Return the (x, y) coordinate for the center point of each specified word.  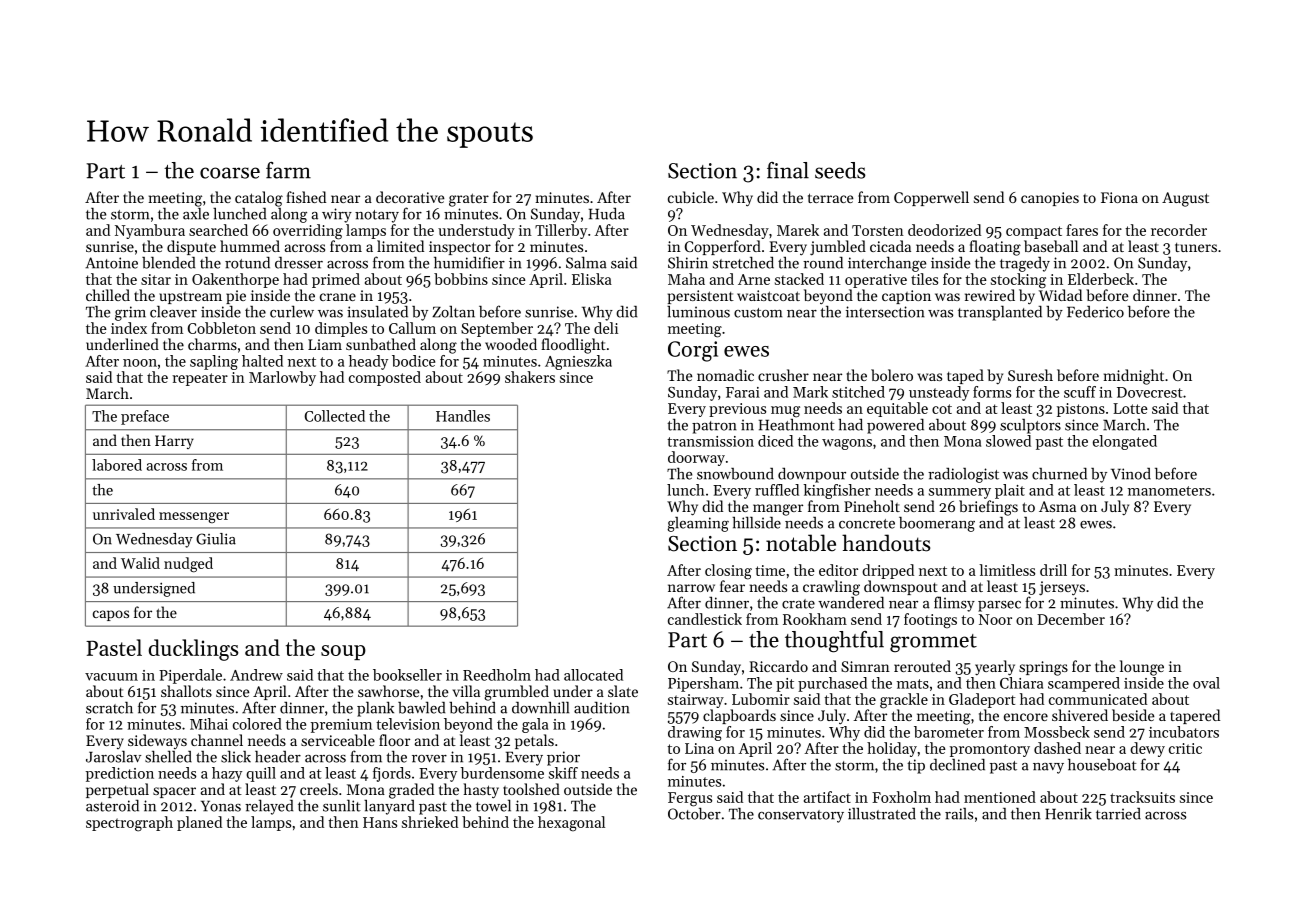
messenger (194, 517)
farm (288, 170)
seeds (840, 170)
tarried (1118, 814)
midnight (1134, 377)
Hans (380, 822)
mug (785, 412)
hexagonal (571, 824)
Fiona (1119, 197)
